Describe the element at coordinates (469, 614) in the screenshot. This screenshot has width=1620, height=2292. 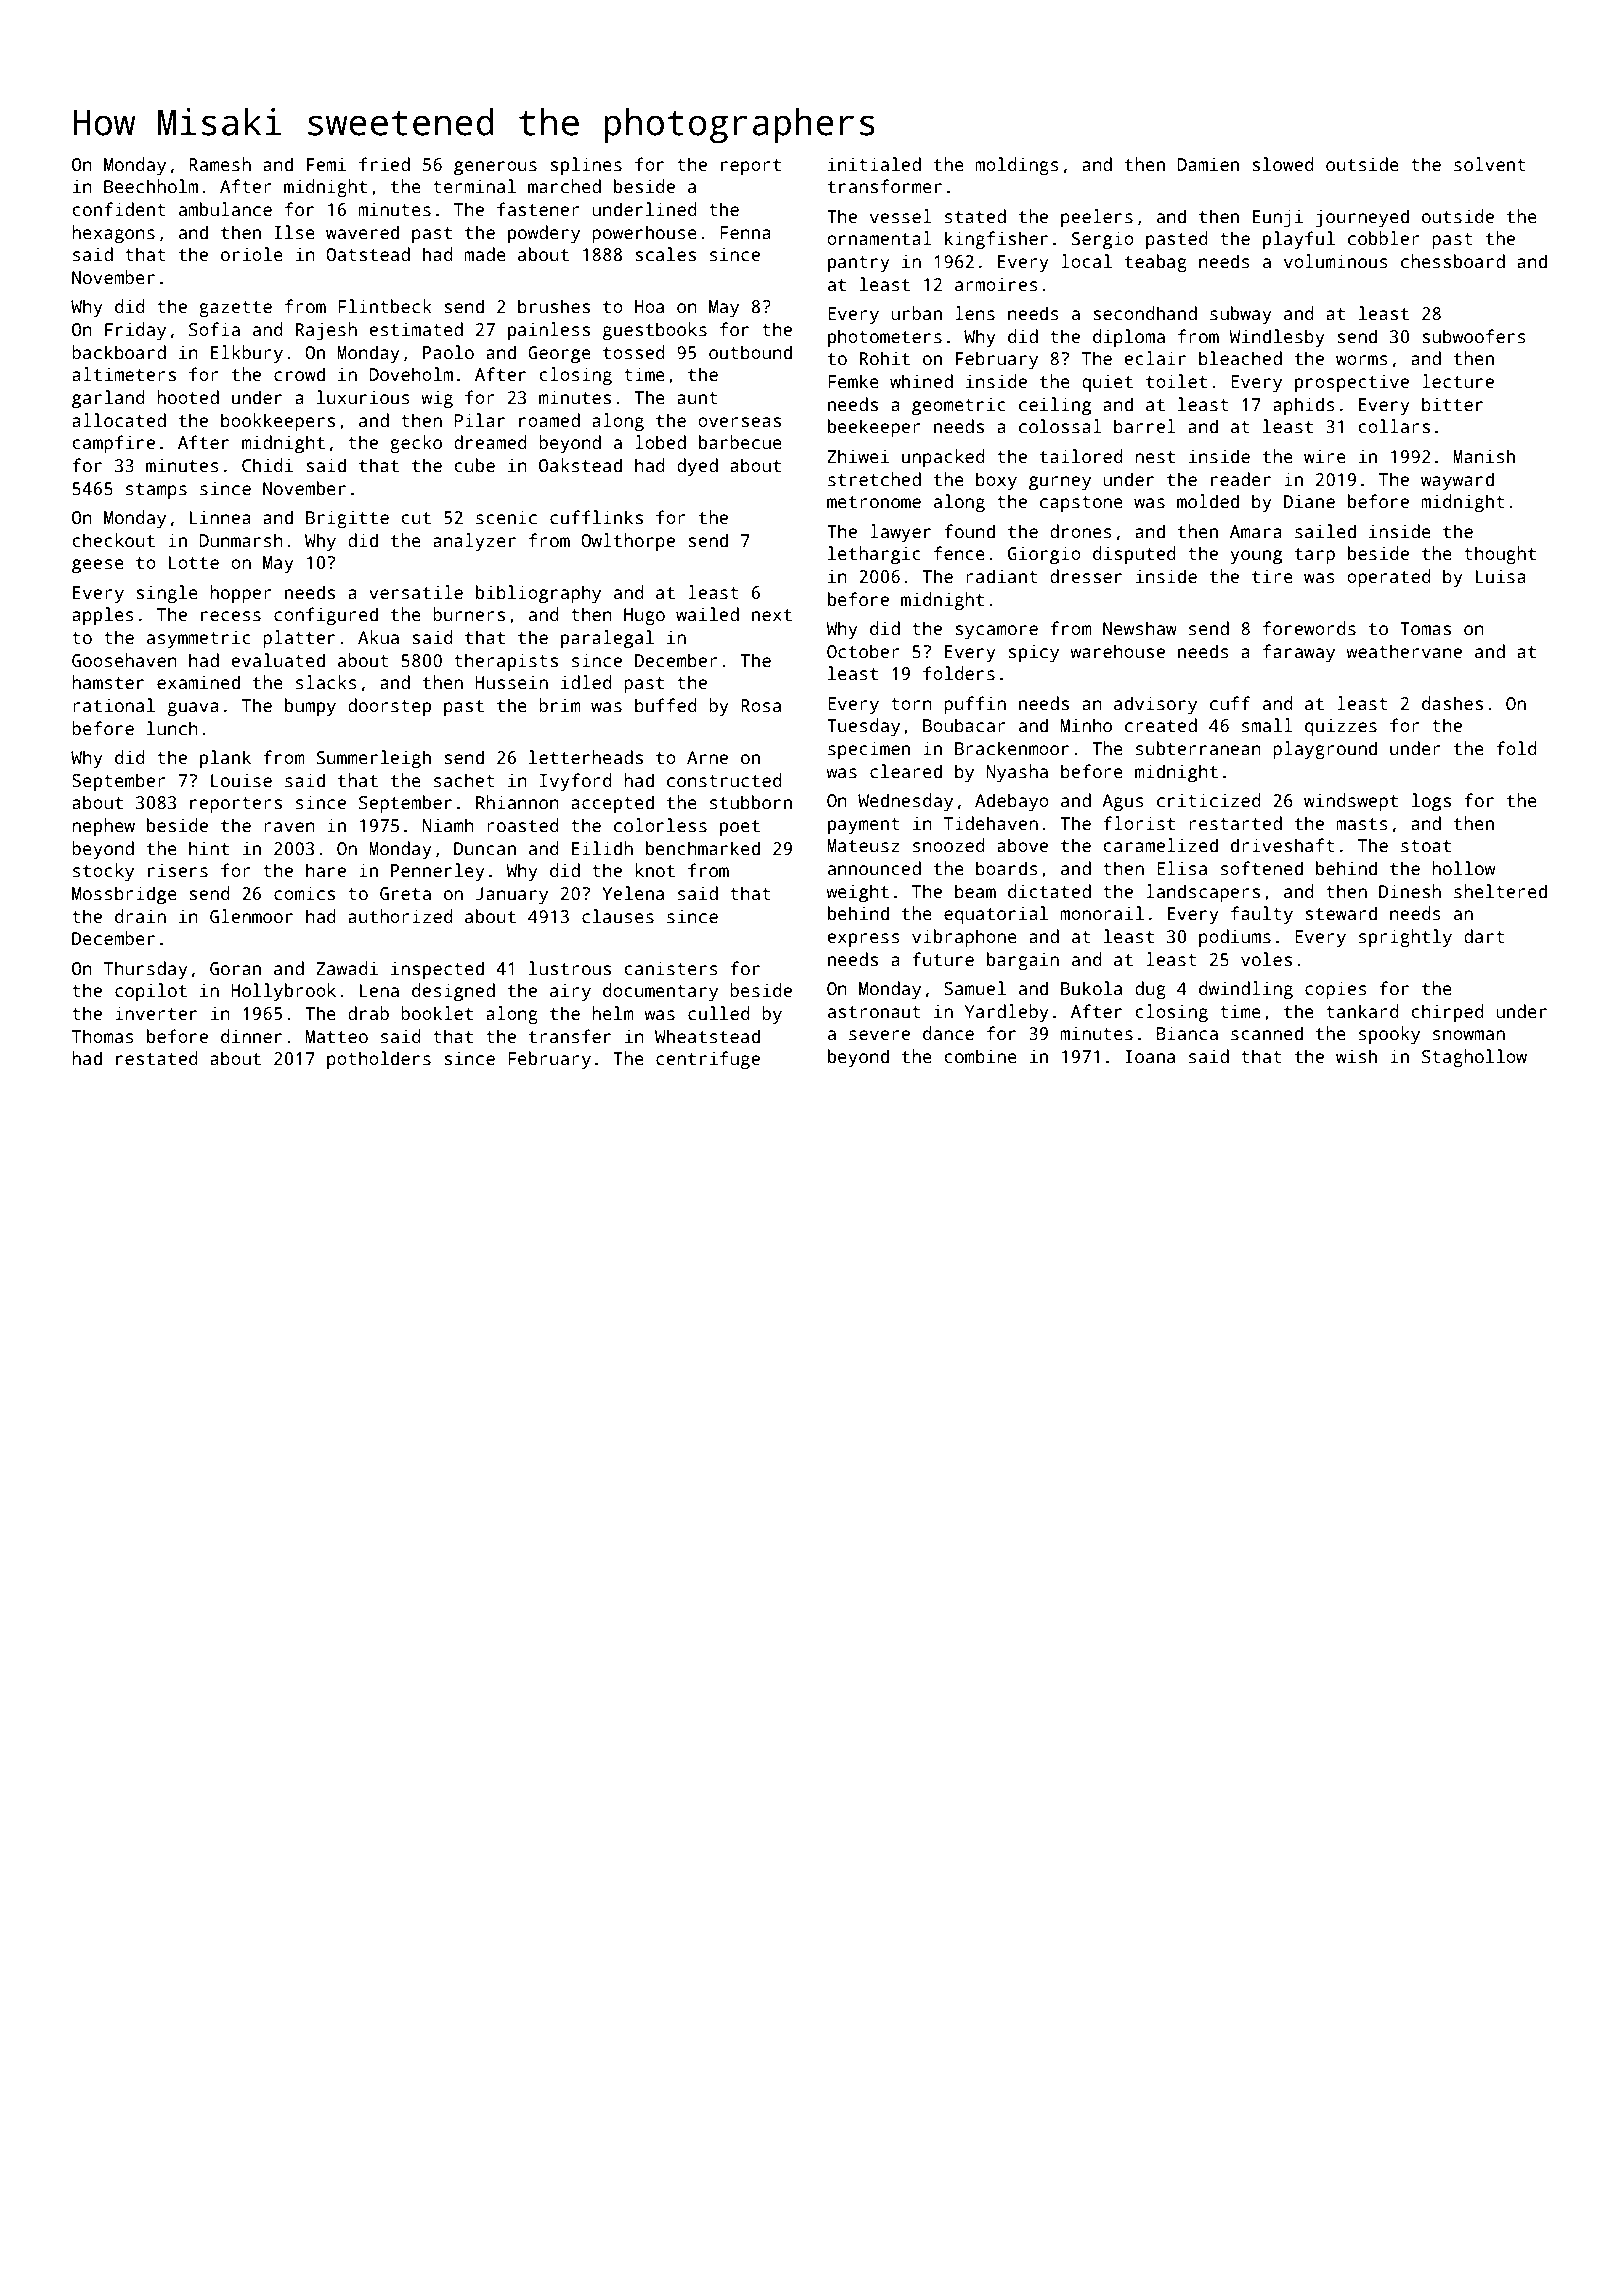
I see `burners` at that location.
